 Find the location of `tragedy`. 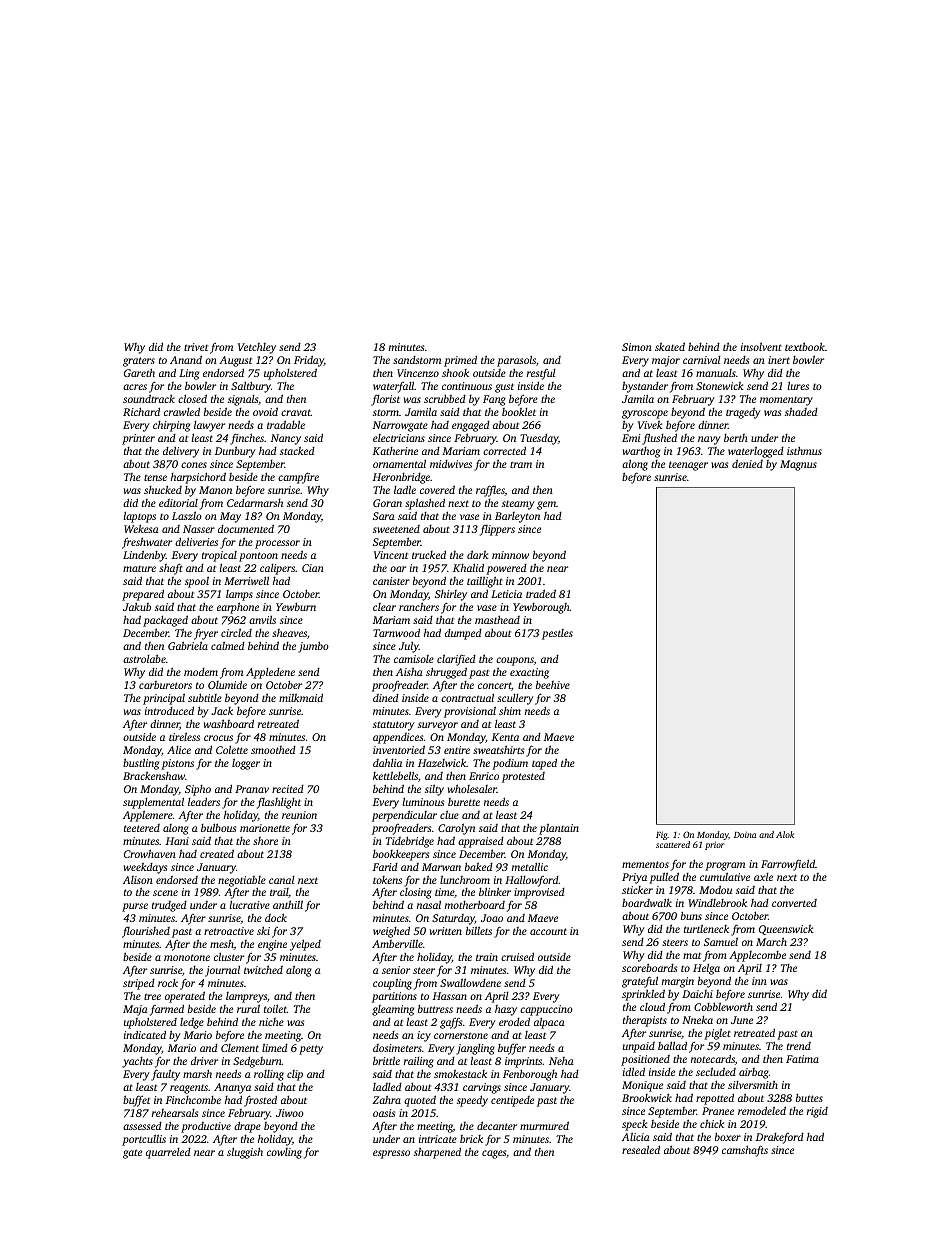

tragedy is located at coordinates (743, 413).
